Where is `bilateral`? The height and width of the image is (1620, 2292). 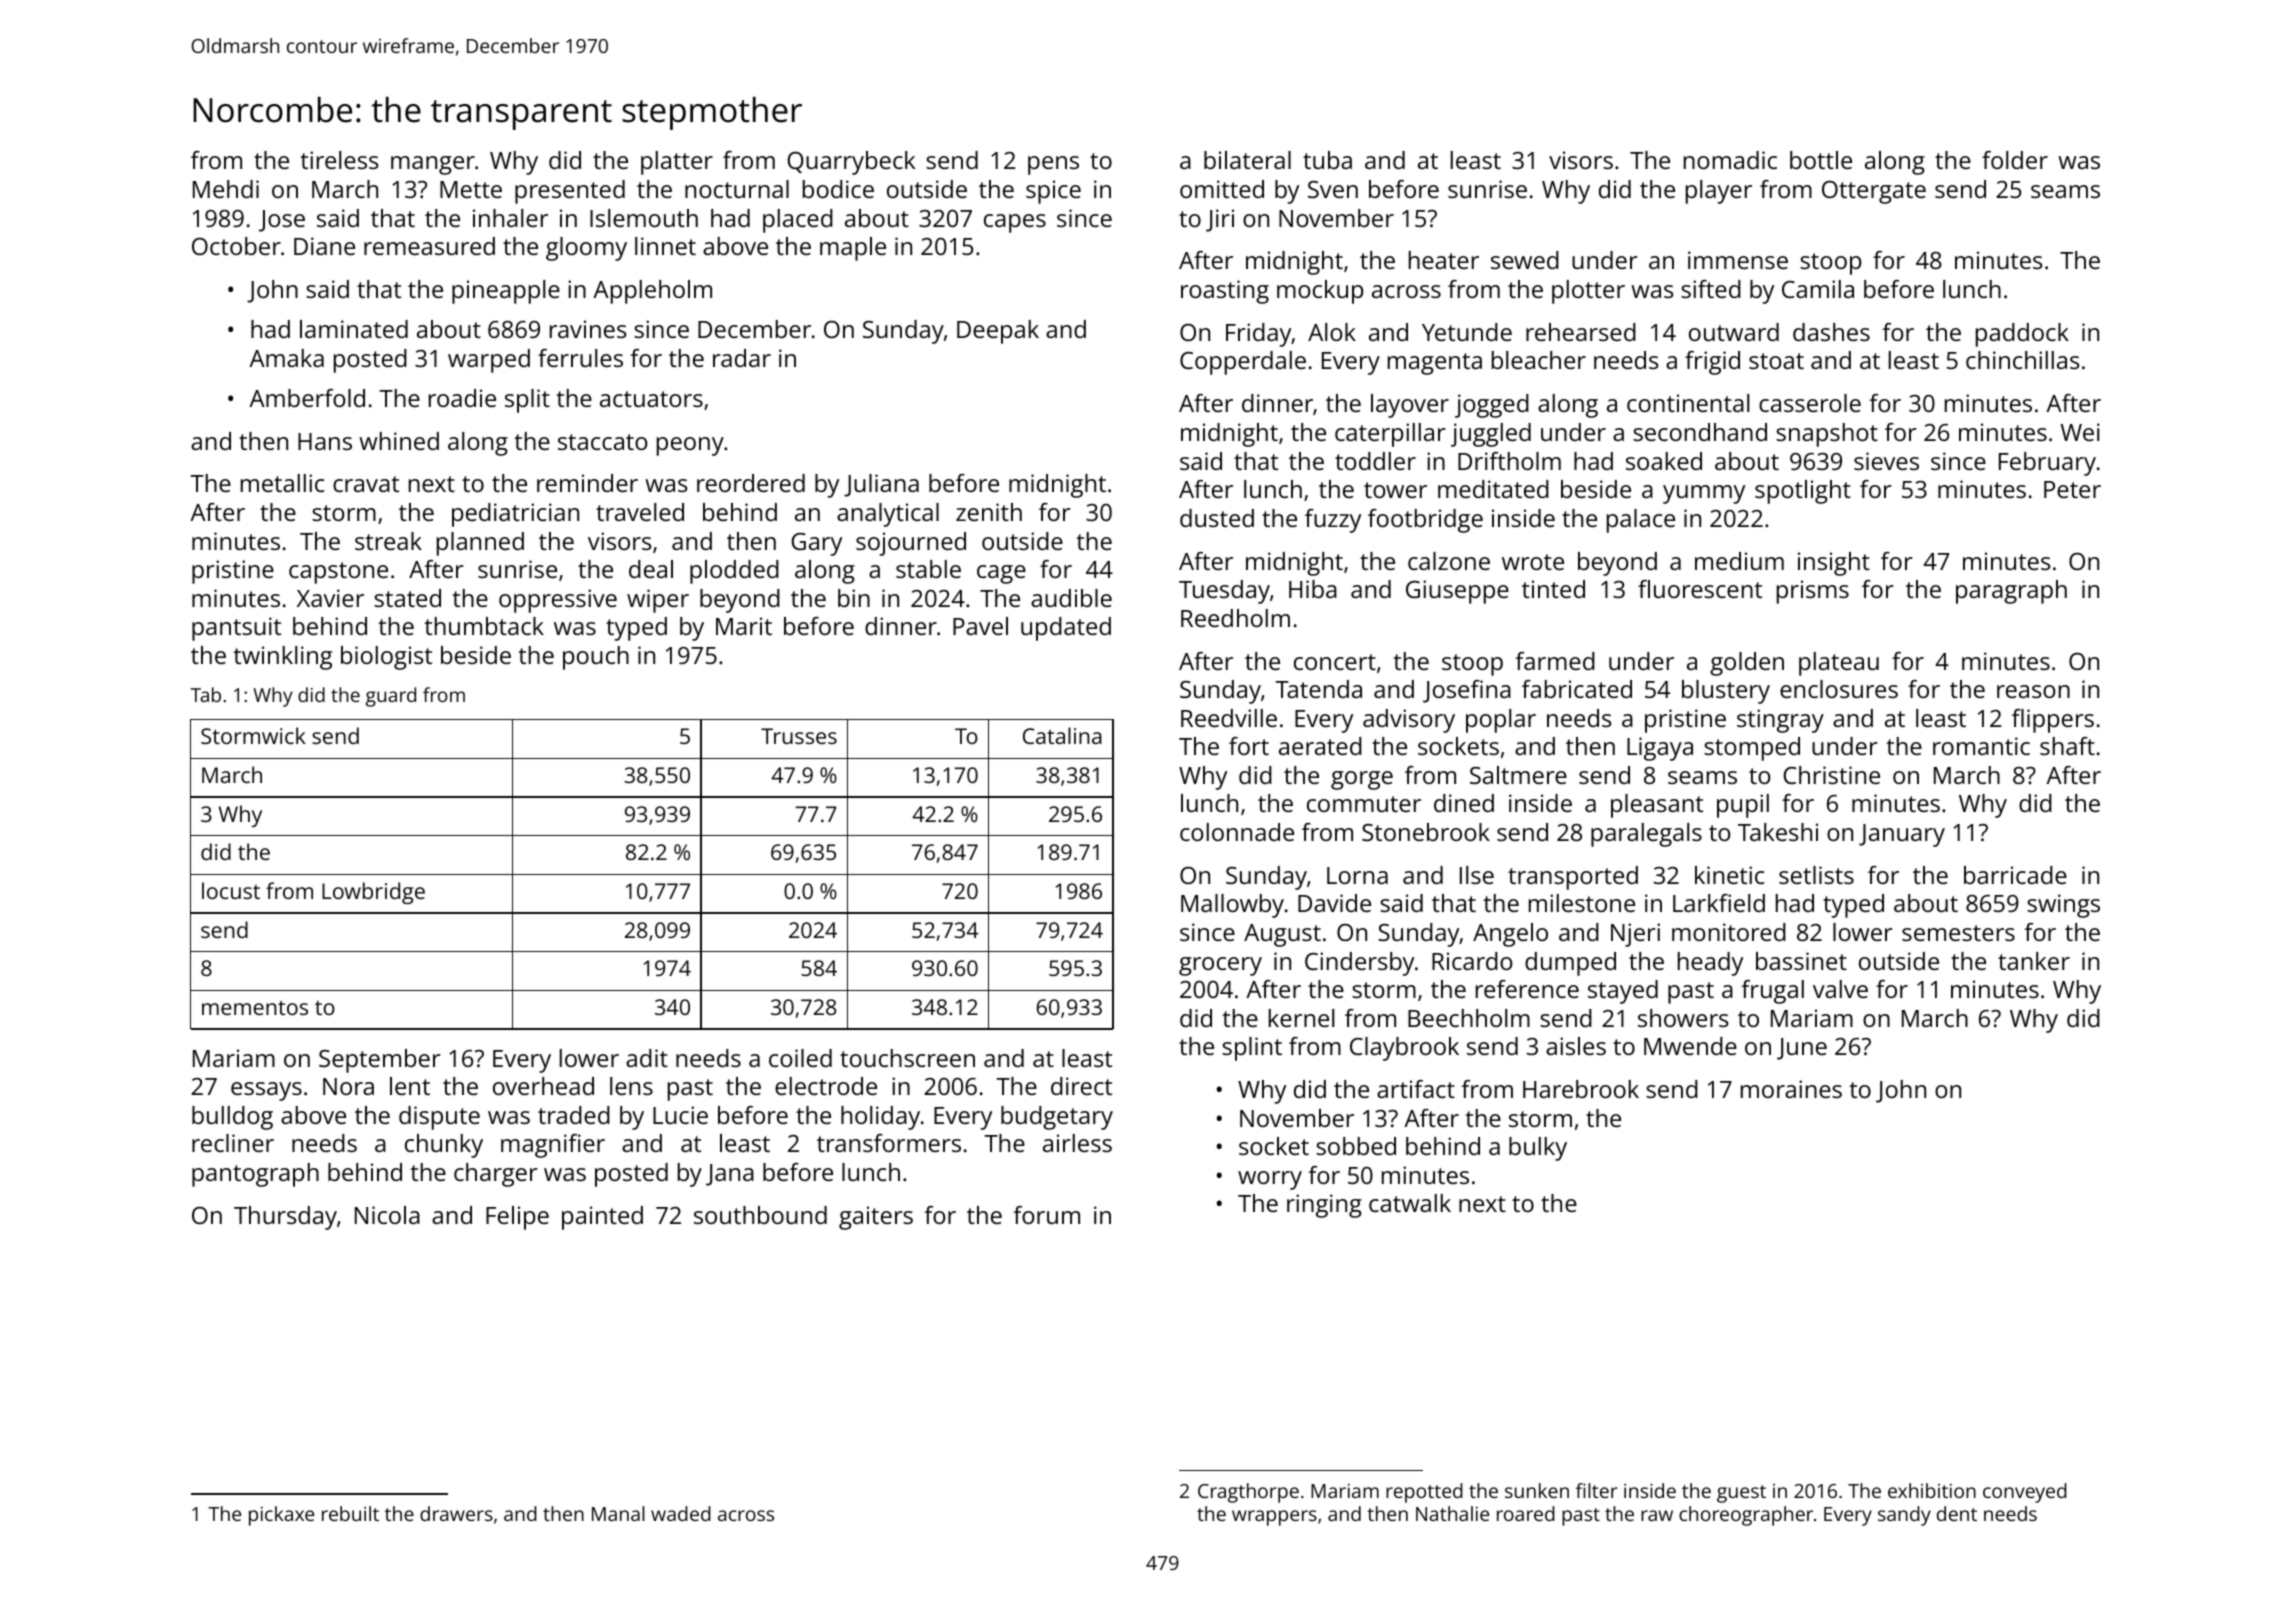
bilateral is located at coordinates (1247, 160).
